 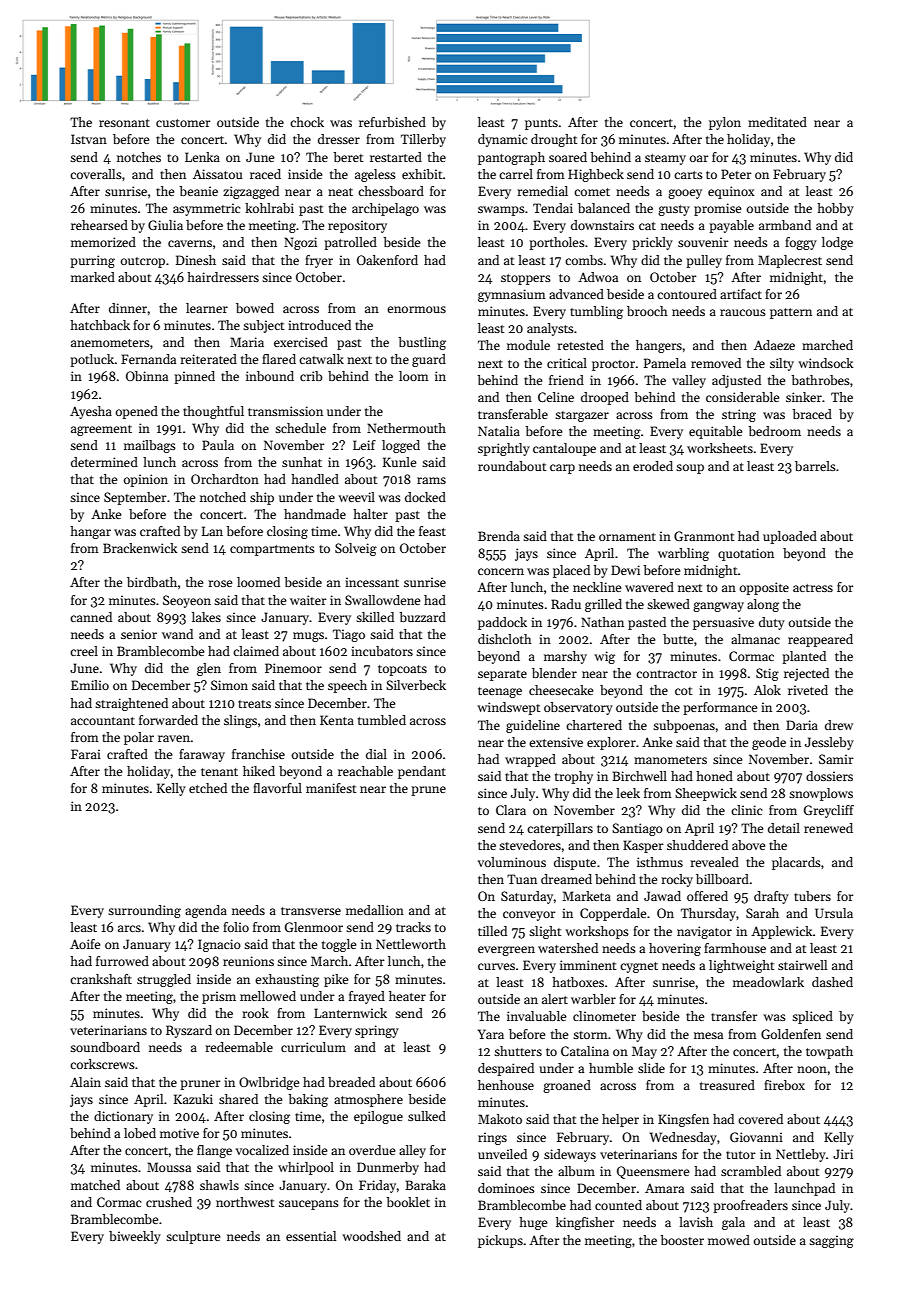 What do you see at coordinates (839, 725) in the screenshot?
I see `drew` at bounding box center [839, 725].
